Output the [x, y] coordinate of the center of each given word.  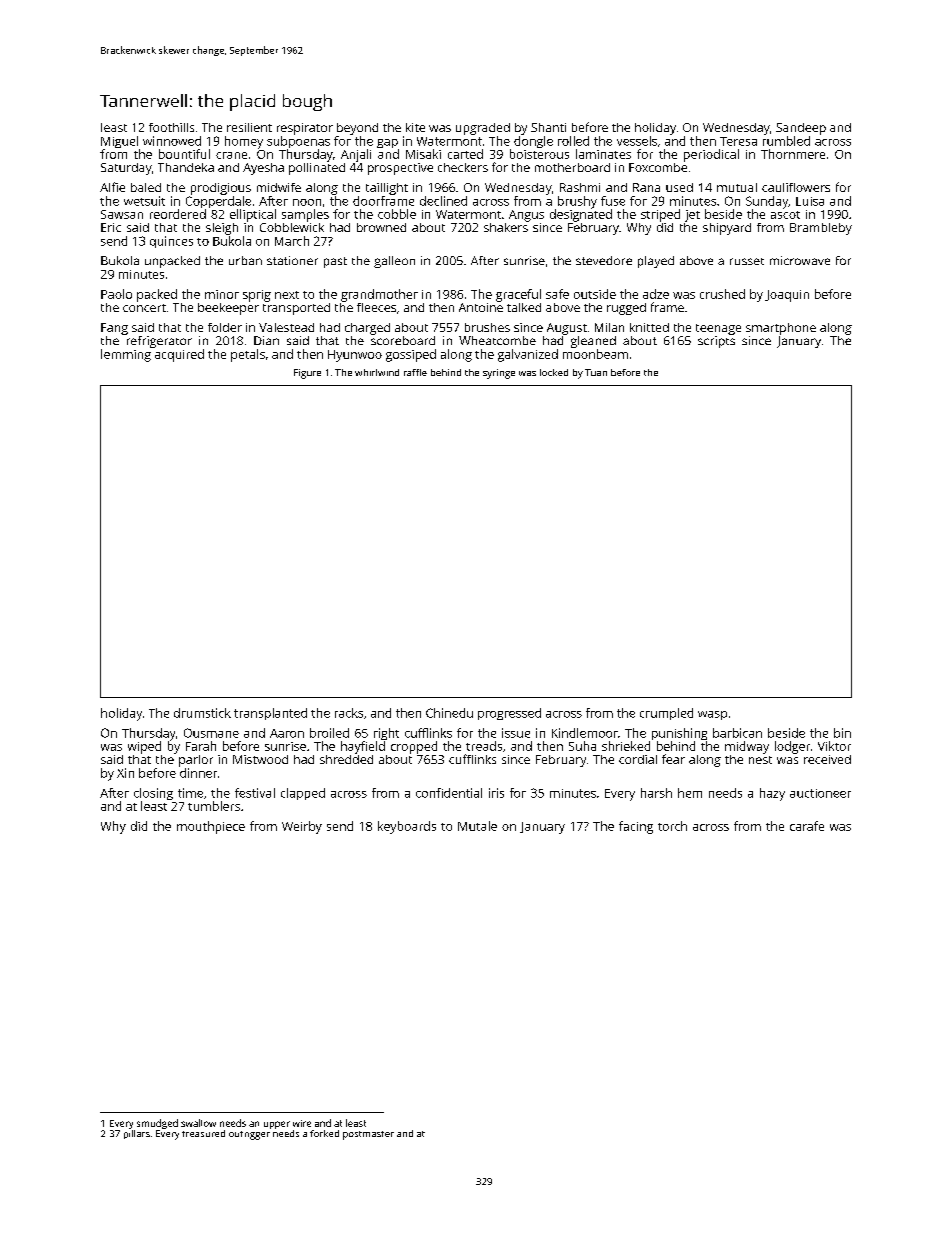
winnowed [172, 141]
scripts [716, 342]
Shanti [548, 127]
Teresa [738, 141]
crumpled [666, 714]
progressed [509, 714]
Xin [125, 773]
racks [349, 713]
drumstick [202, 713]
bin [842, 733]
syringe [499, 374]
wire [302, 1123]
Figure [307, 374]
